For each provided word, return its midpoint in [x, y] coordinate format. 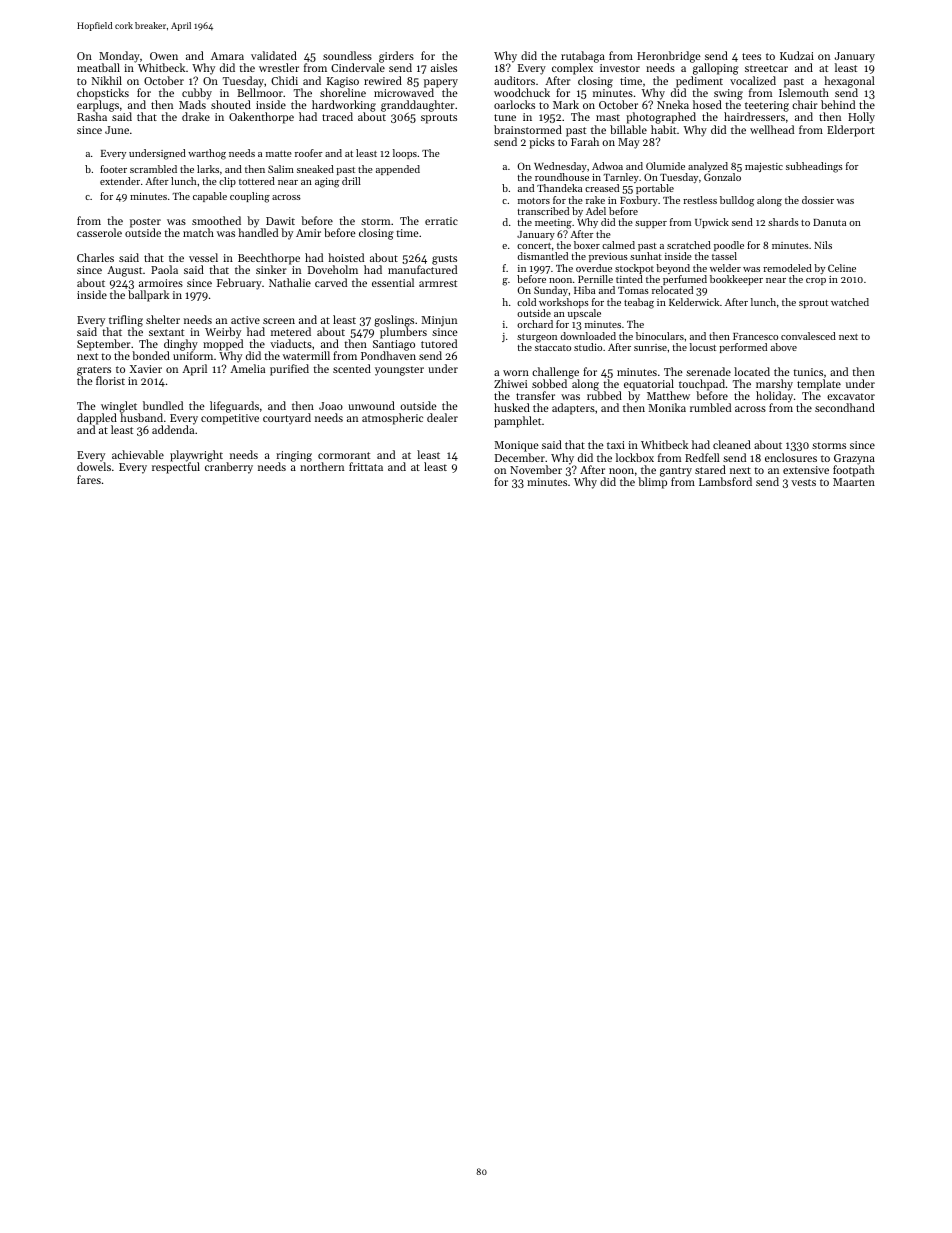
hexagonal [849, 82]
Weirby [223, 333]
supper [651, 224]
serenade [708, 371]
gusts [444, 260]
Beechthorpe [269, 259]
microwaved [404, 92]
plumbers [403, 333]
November [536, 469]
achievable [138, 454]
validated [274, 55]
